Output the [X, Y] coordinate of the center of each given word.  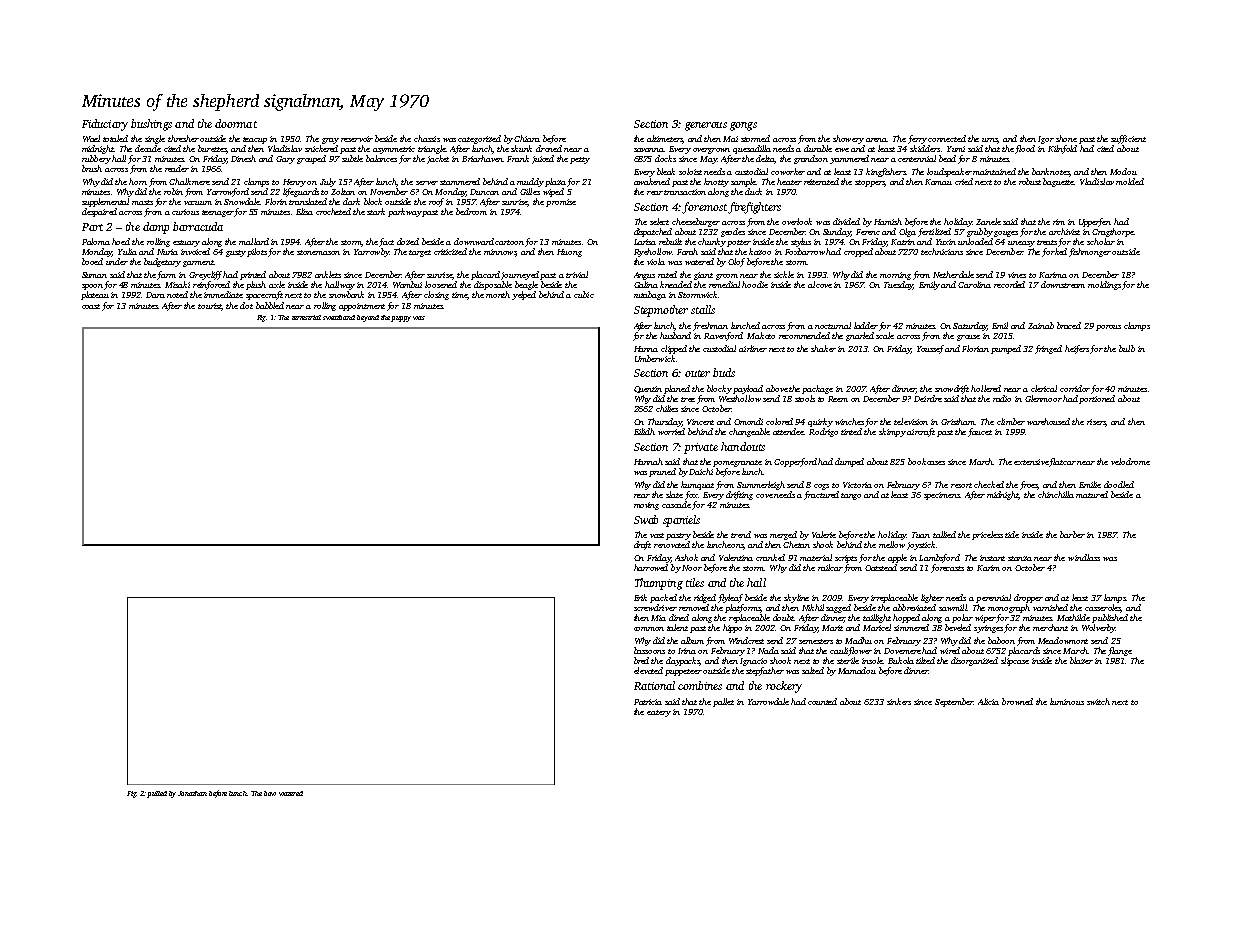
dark [351, 201]
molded [1130, 181]
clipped [674, 349]
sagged [838, 608]
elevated [648, 670]
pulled [157, 794]
